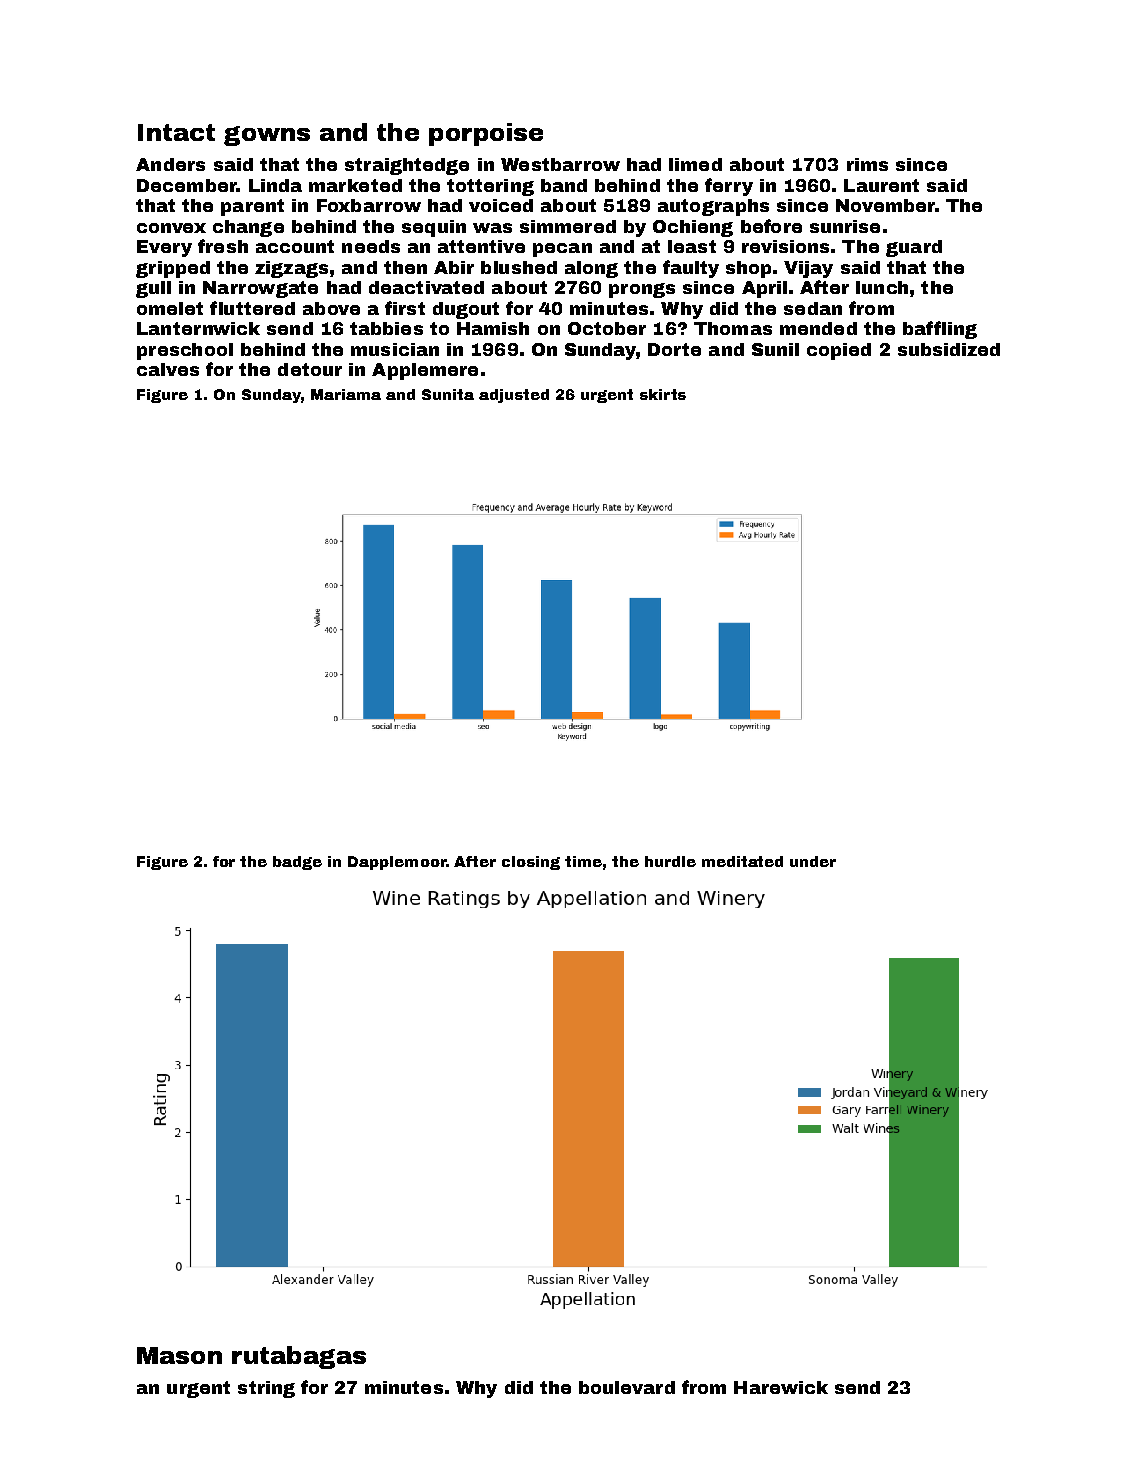 Image resolution: width=1138 pixels, height=1473 pixels. Describe the element at coordinates (170, 164) in the document. I see `Anders` at that location.
